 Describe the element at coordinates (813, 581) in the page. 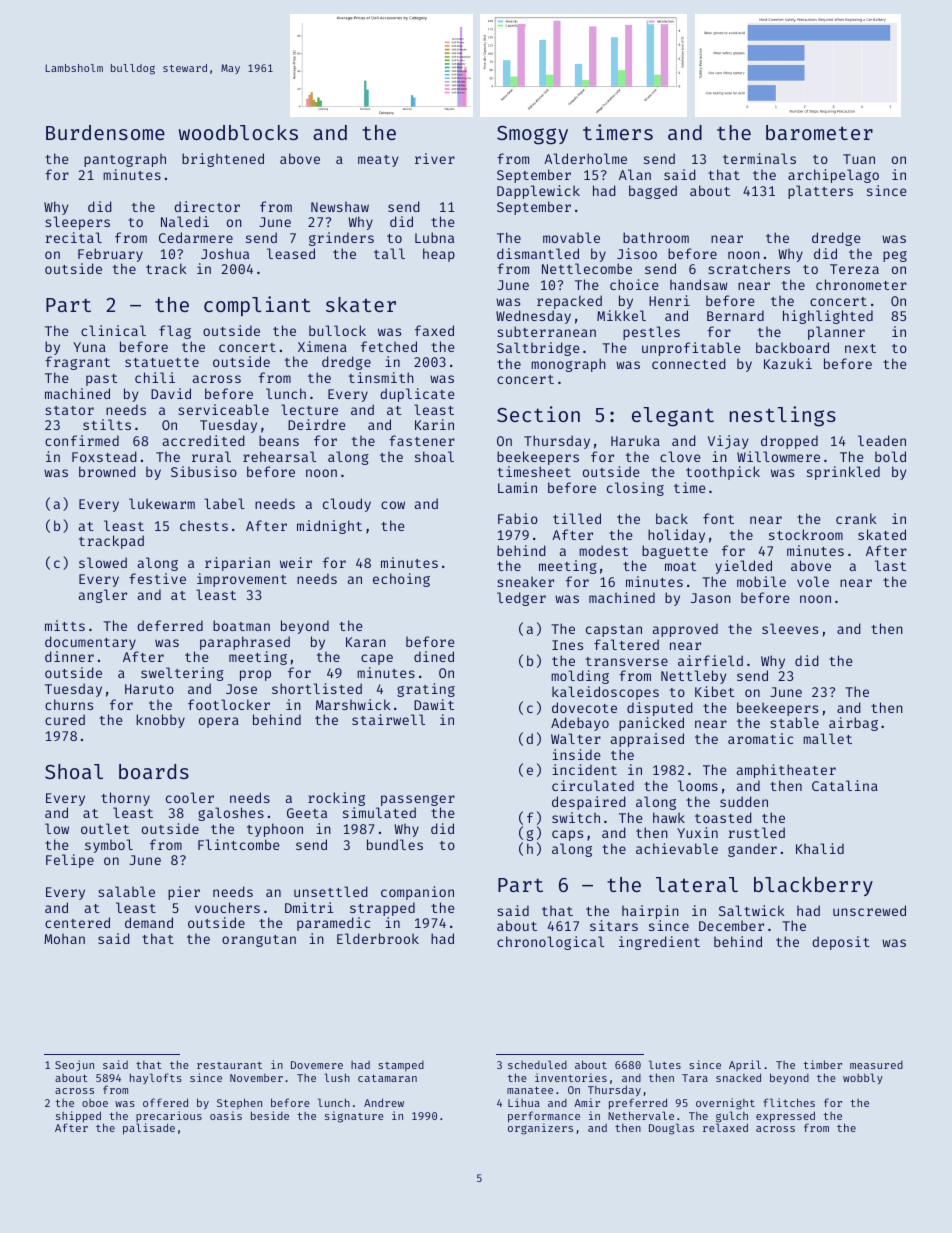

I see `vole` at that location.
